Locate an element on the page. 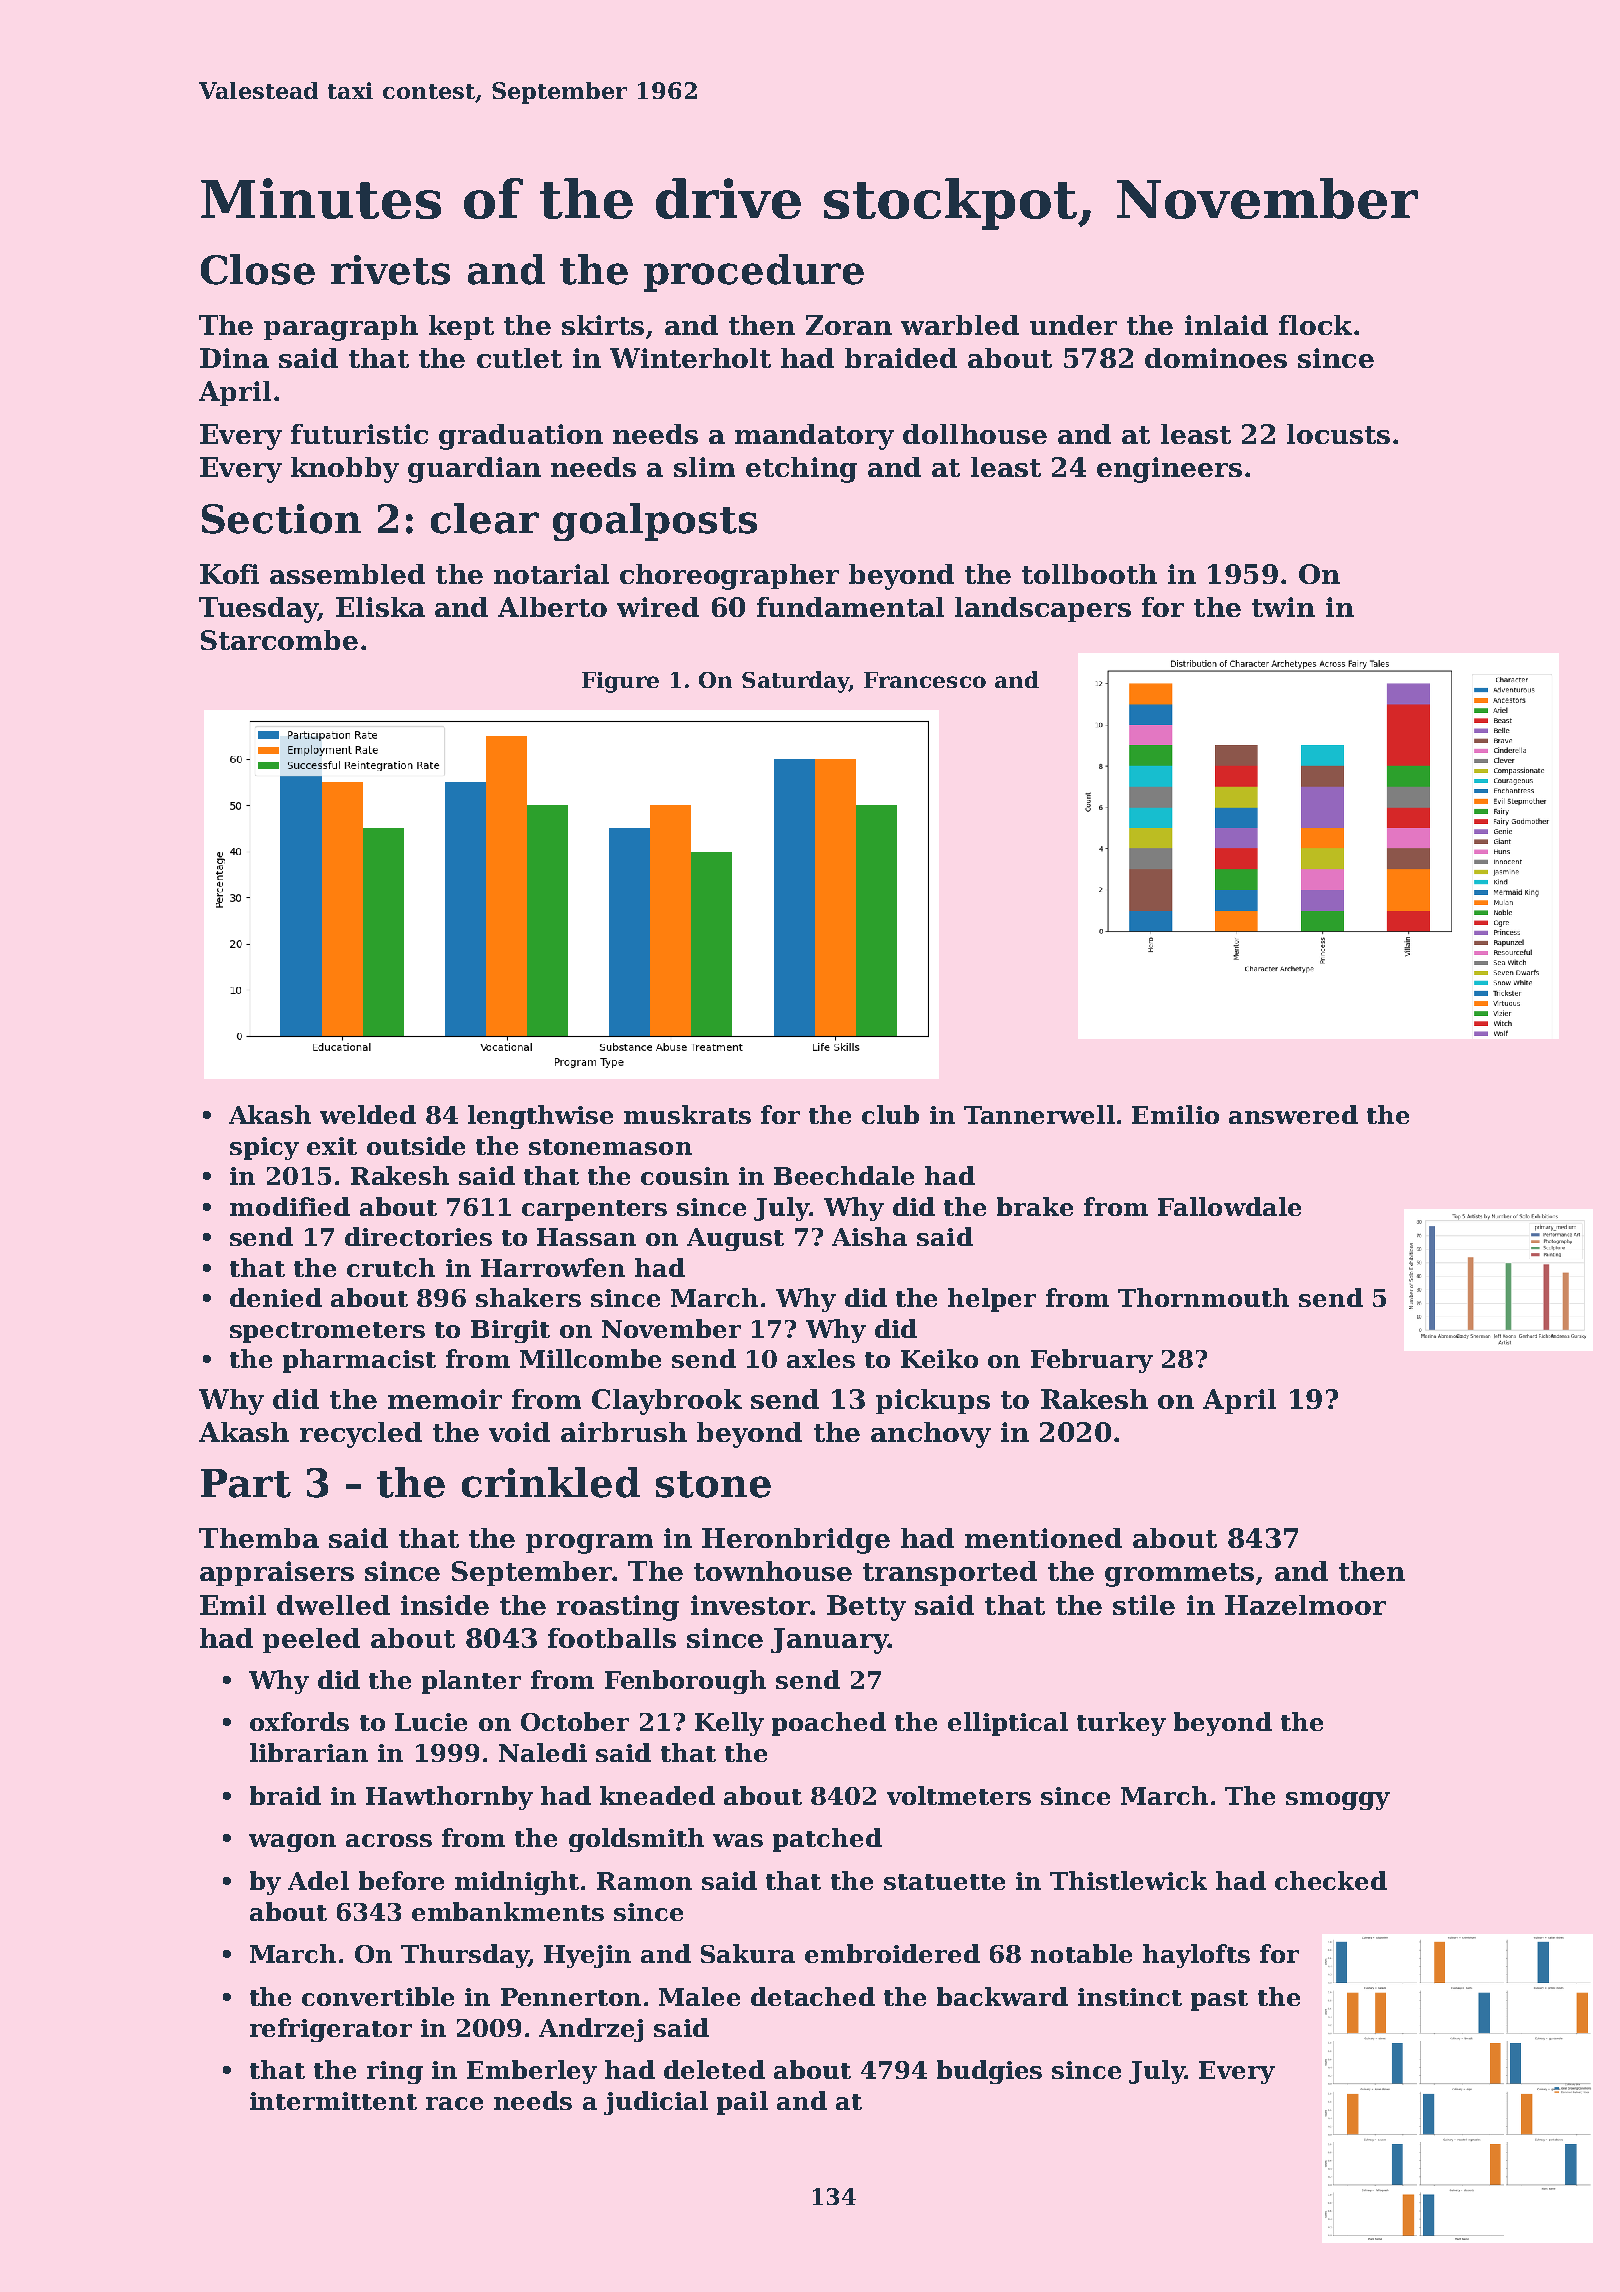  recycled is located at coordinates (361, 1435).
